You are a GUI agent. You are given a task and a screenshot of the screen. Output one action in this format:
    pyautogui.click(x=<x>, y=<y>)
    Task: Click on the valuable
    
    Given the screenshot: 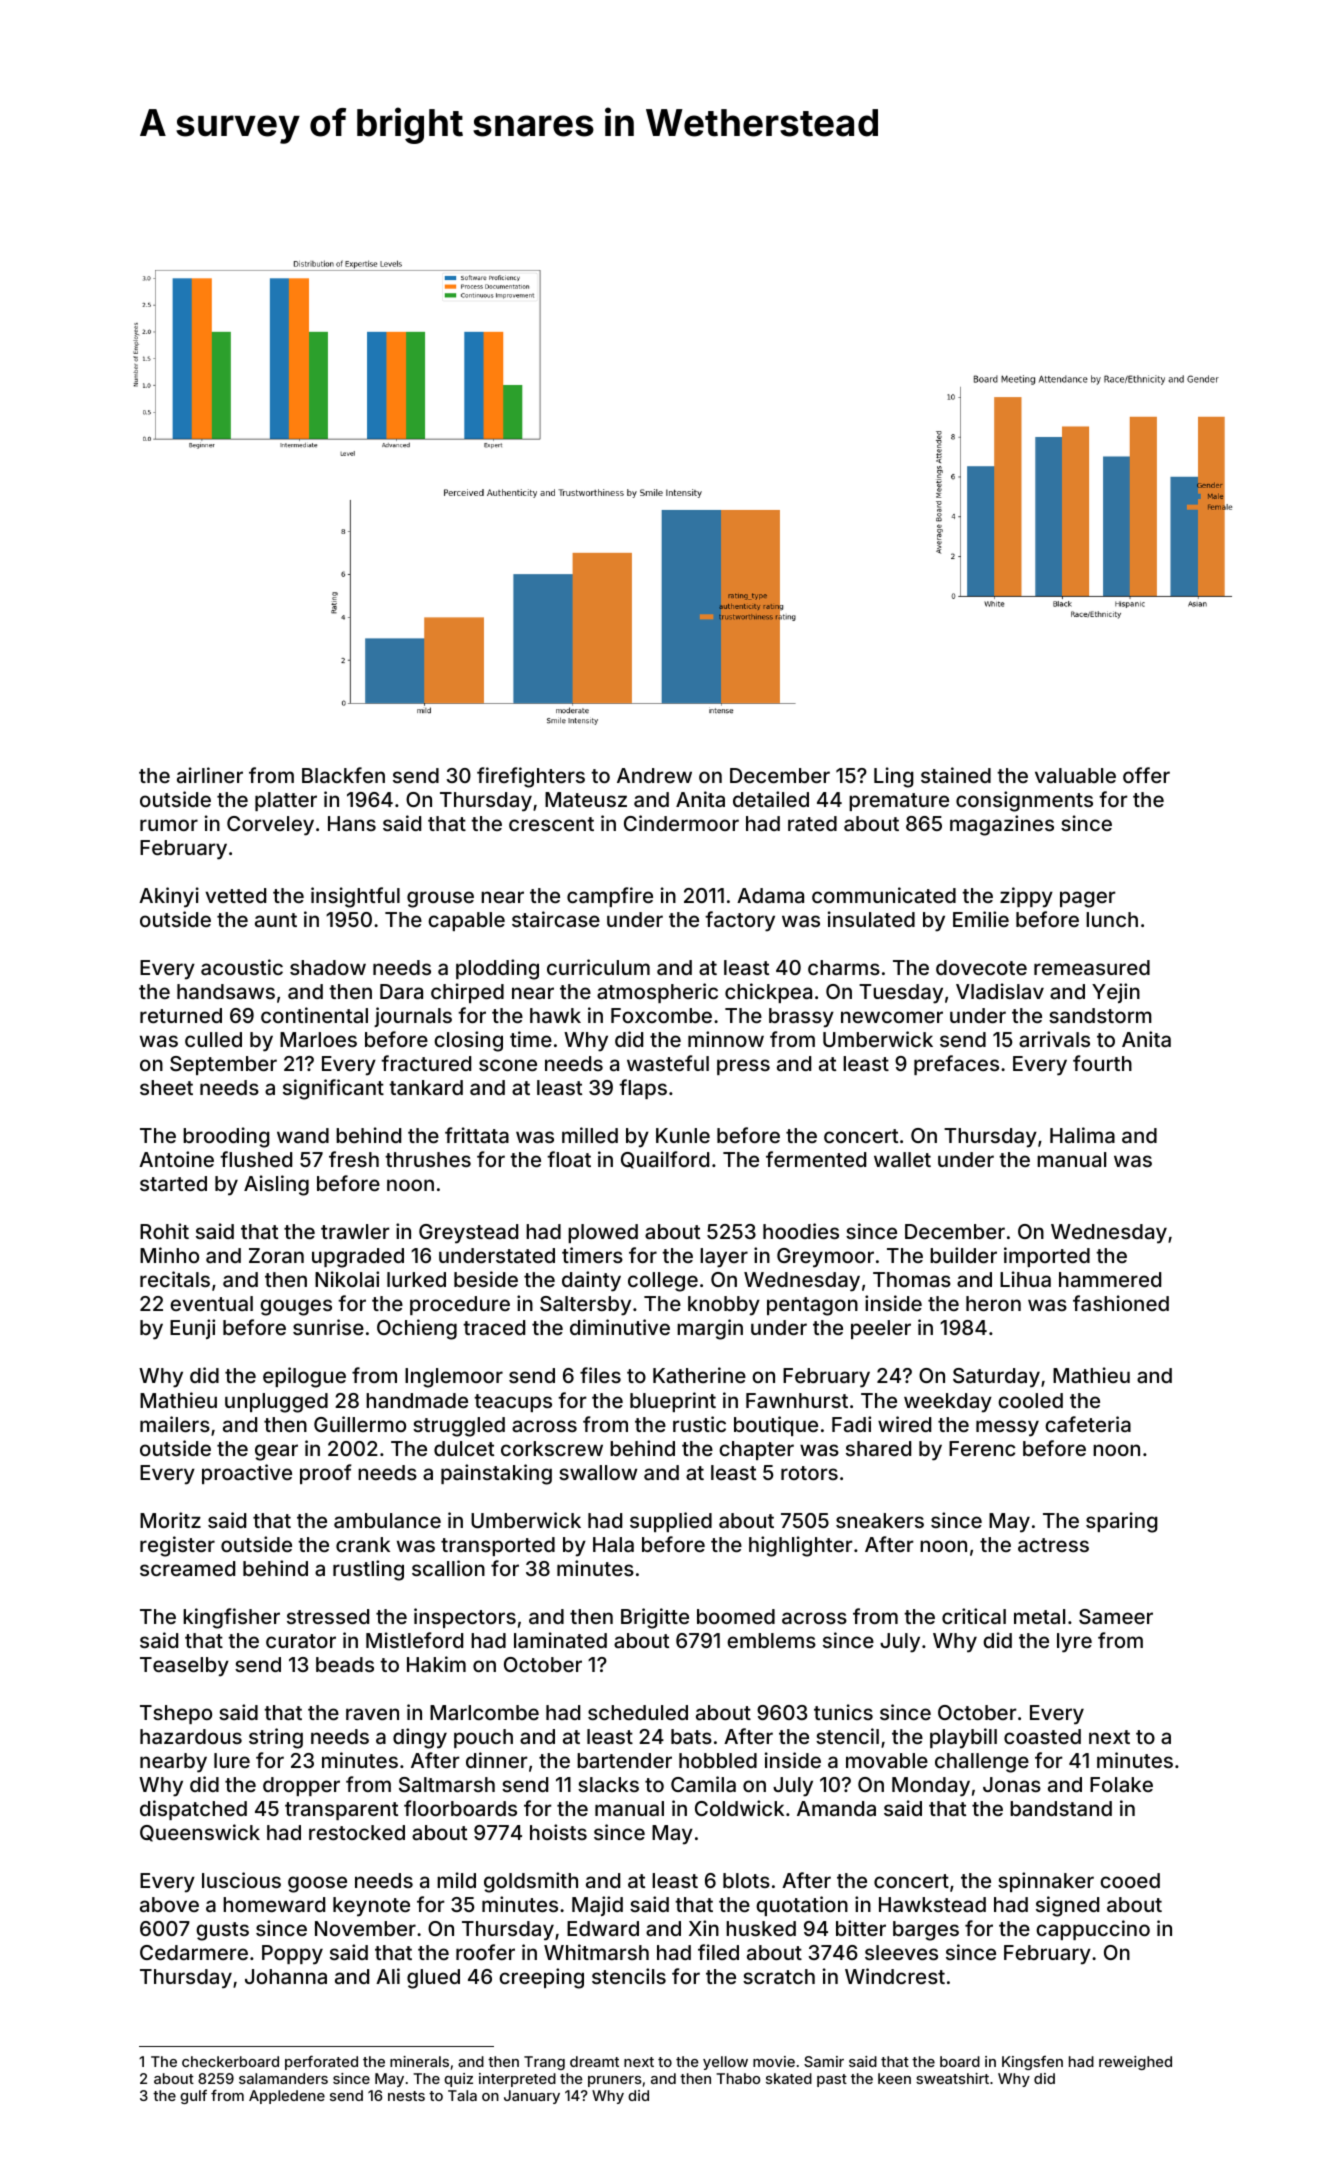 What is the action you would take?
    pyautogui.click(x=1075, y=775)
